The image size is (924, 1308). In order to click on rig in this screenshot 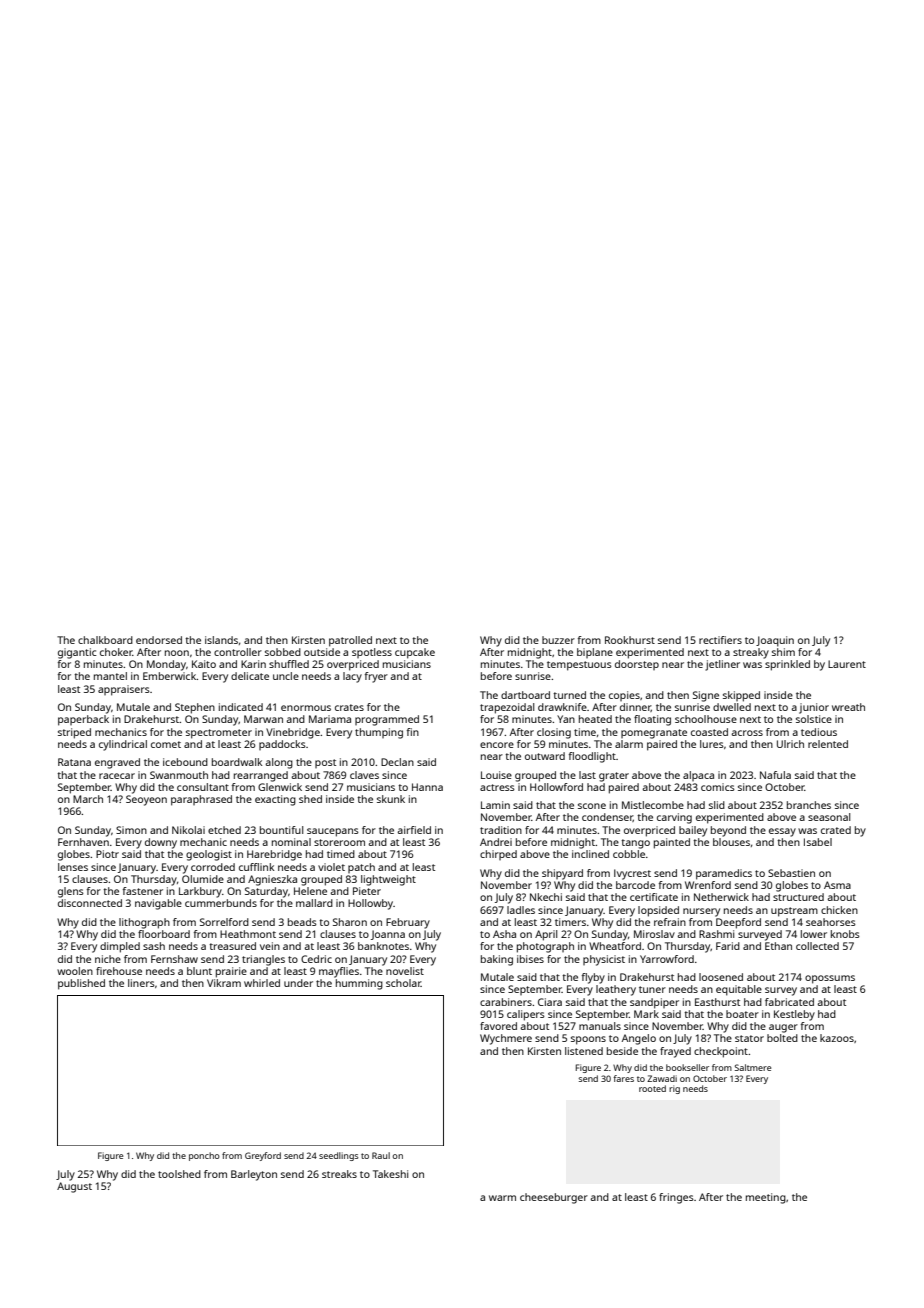, I will do `click(674, 1089)`.
